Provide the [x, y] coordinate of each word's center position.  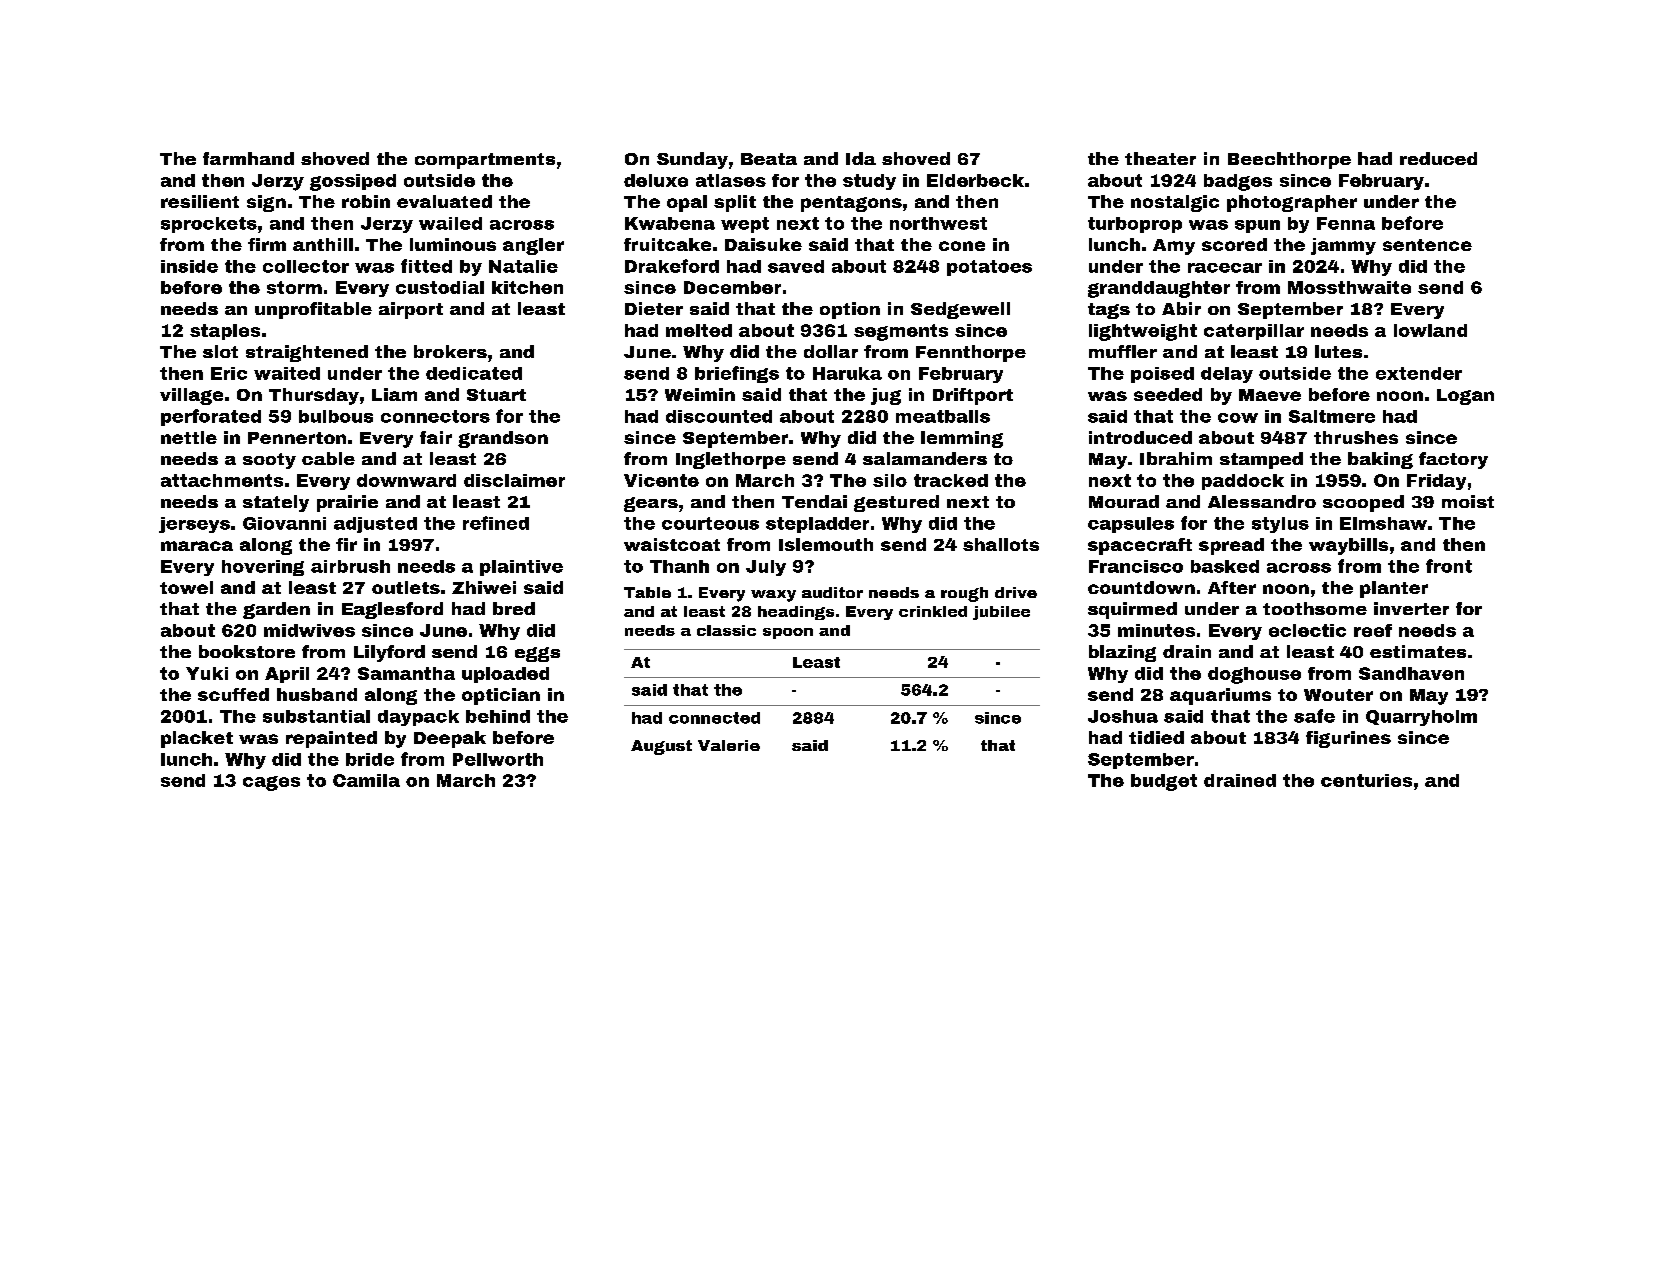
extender [1419, 373]
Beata [769, 159]
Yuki [207, 673]
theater [1160, 158]
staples [225, 332]
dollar [831, 351]
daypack [418, 718]
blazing [1122, 653]
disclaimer [514, 480]
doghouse [1254, 675]
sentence [1427, 245]
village [191, 396]
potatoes [989, 268]
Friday [1436, 482]
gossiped [353, 182]
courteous [710, 523]
